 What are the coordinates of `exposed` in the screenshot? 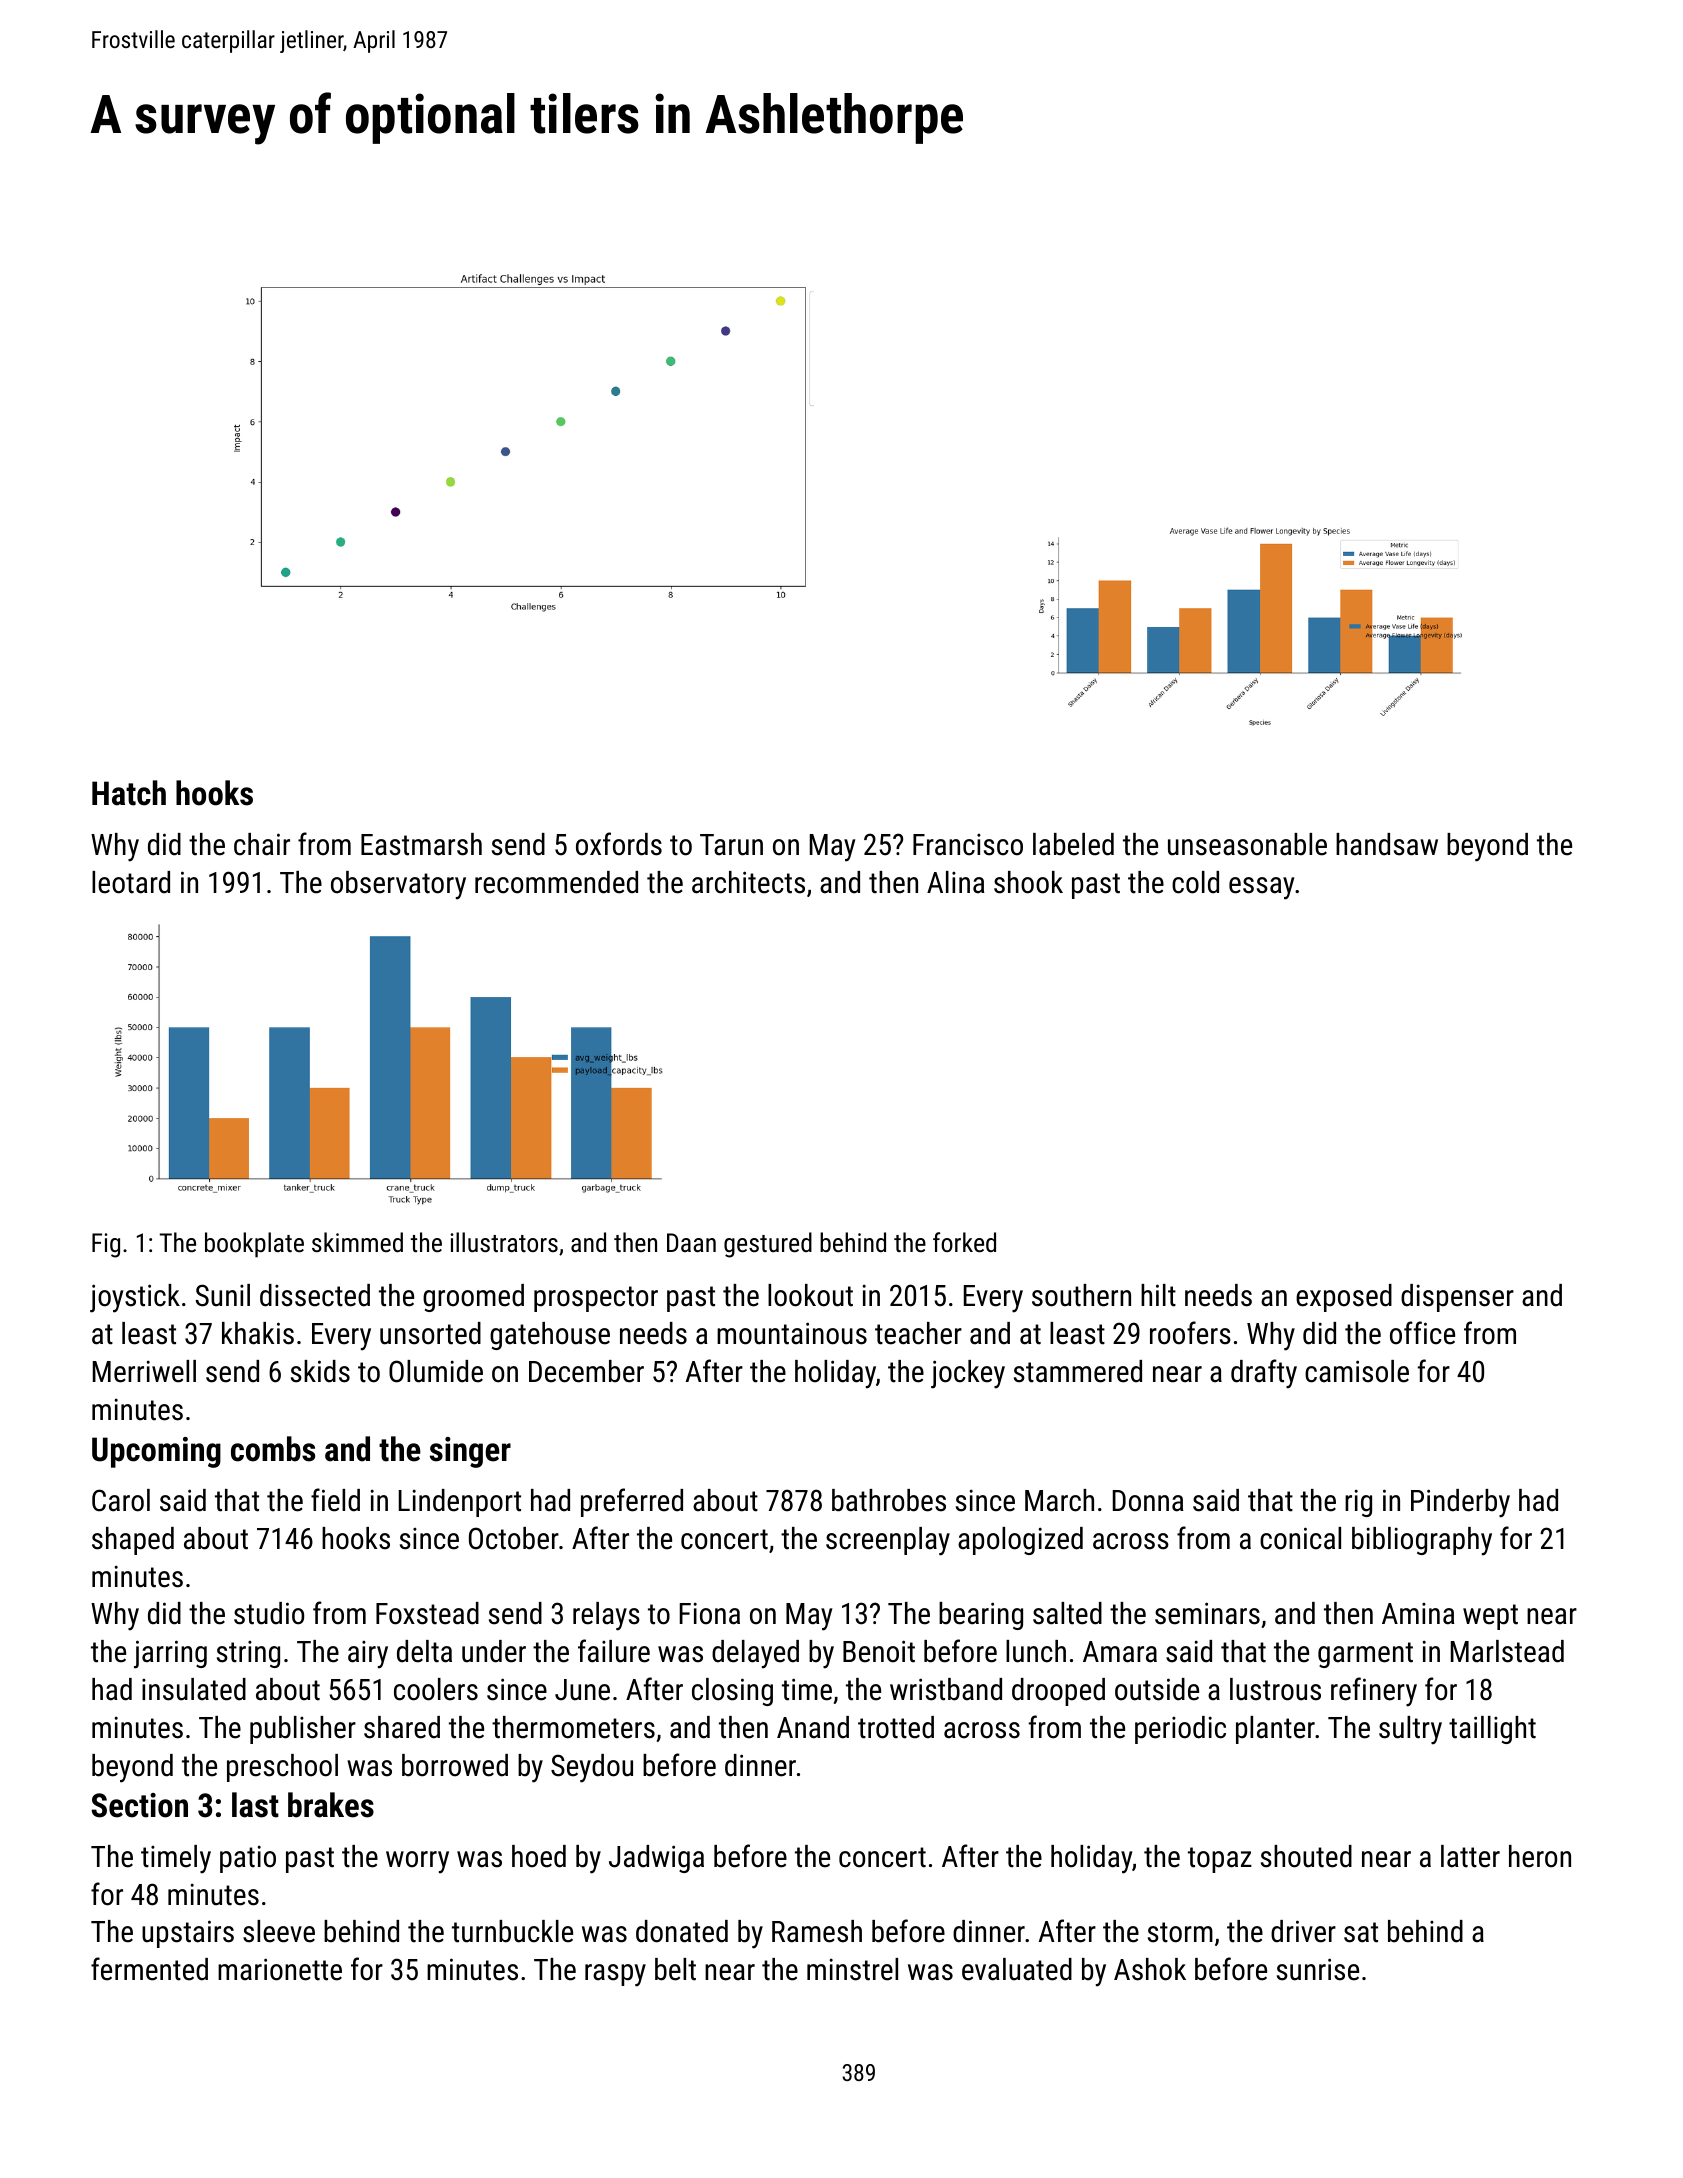 It's located at (1344, 1298).
